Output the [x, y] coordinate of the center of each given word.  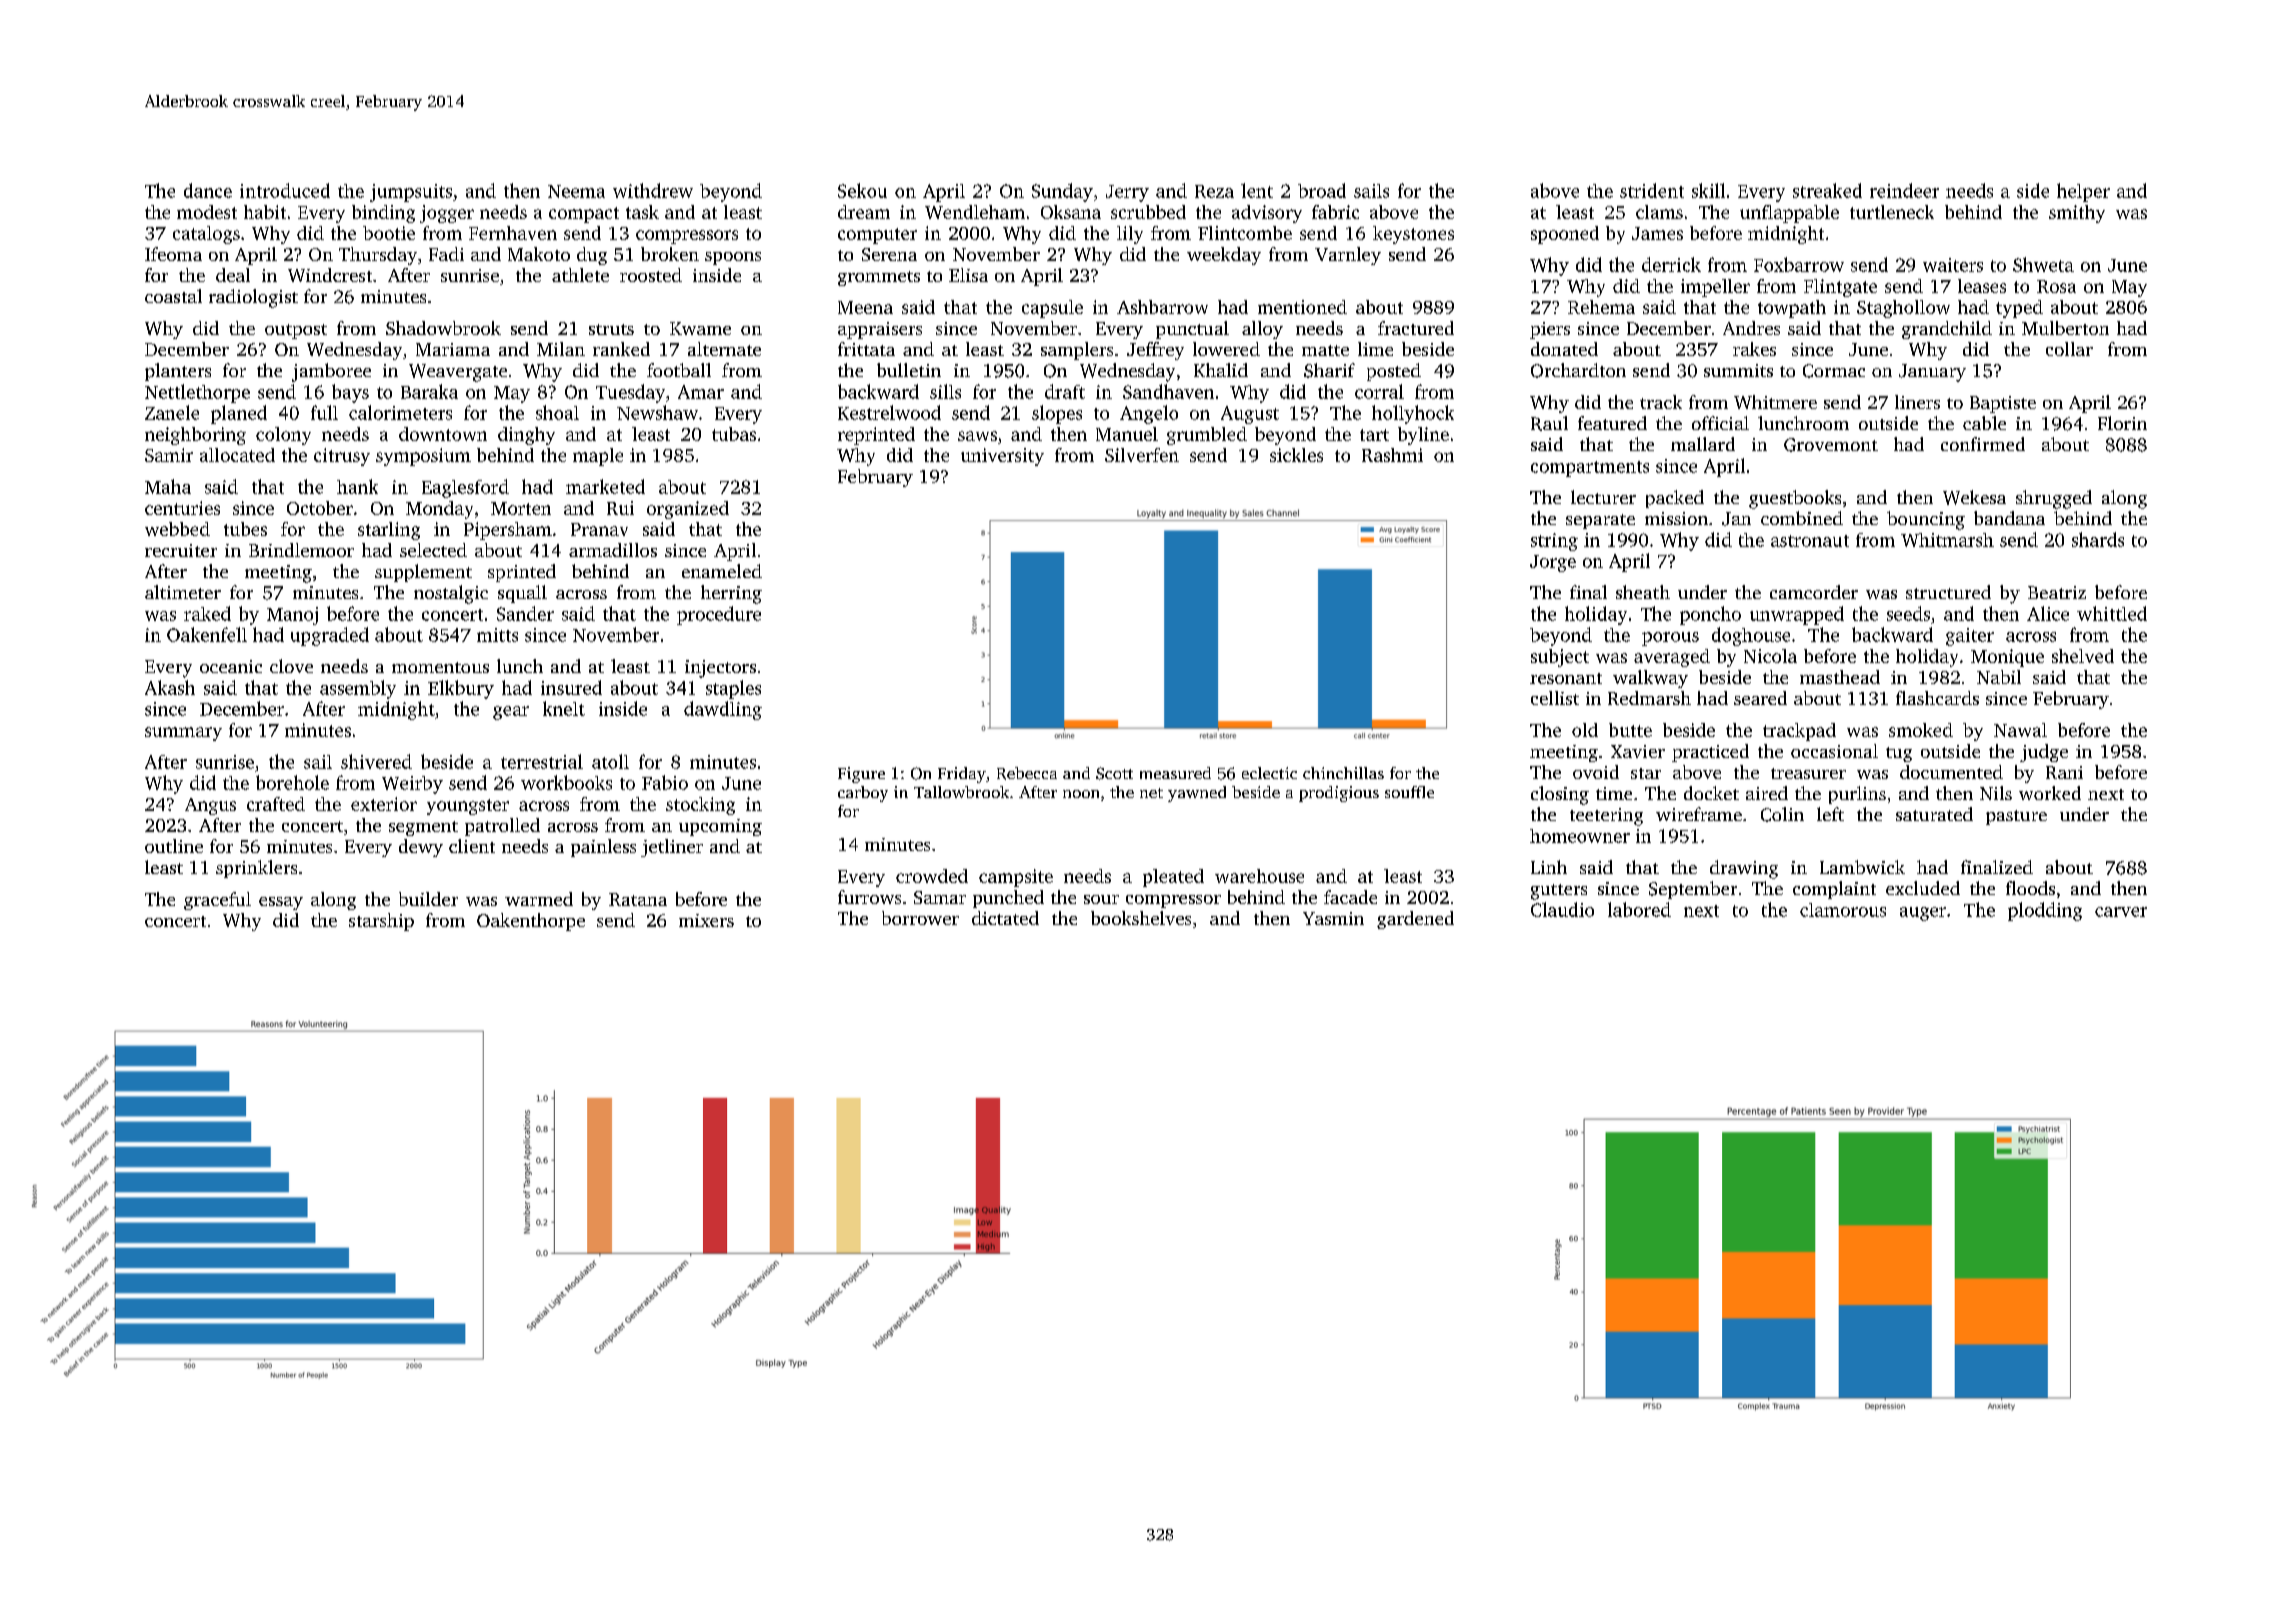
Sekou [862, 190]
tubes [245, 529]
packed [1675, 499]
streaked [1827, 190]
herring [731, 594]
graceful [217, 901]
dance [208, 190]
